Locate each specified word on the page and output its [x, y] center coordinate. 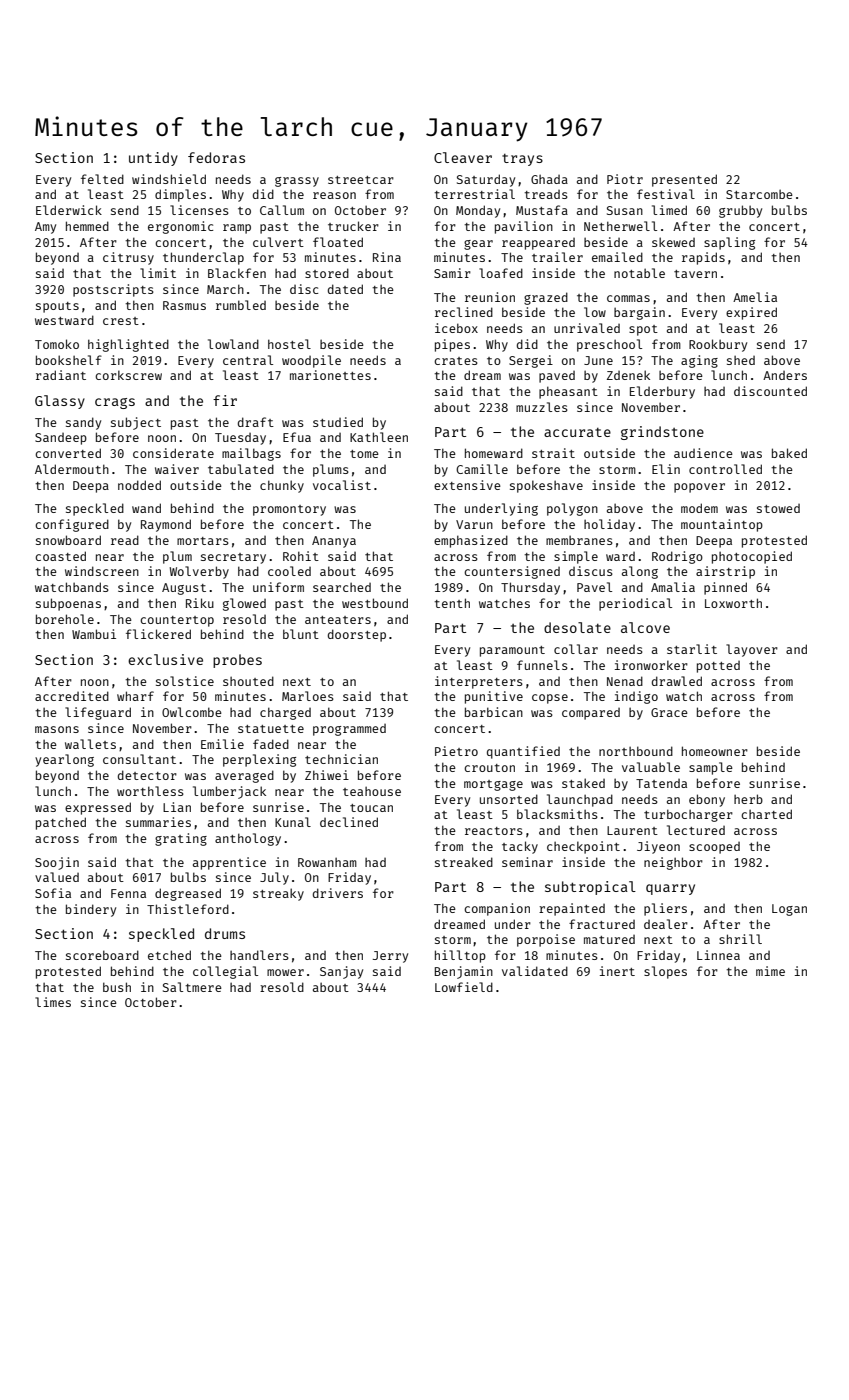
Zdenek [628, 375]
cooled [289, 571]
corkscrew [128, 375]
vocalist [342, 485]
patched [61, 823]
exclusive [165, 659]
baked [789, 453]
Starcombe [759, 194]
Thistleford [188, 909]
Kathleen [379, 437]
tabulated [241, 469]
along [640, 572]
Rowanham [327, 862]
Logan [789, 910]
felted [102, 179]
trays [522, 160]
